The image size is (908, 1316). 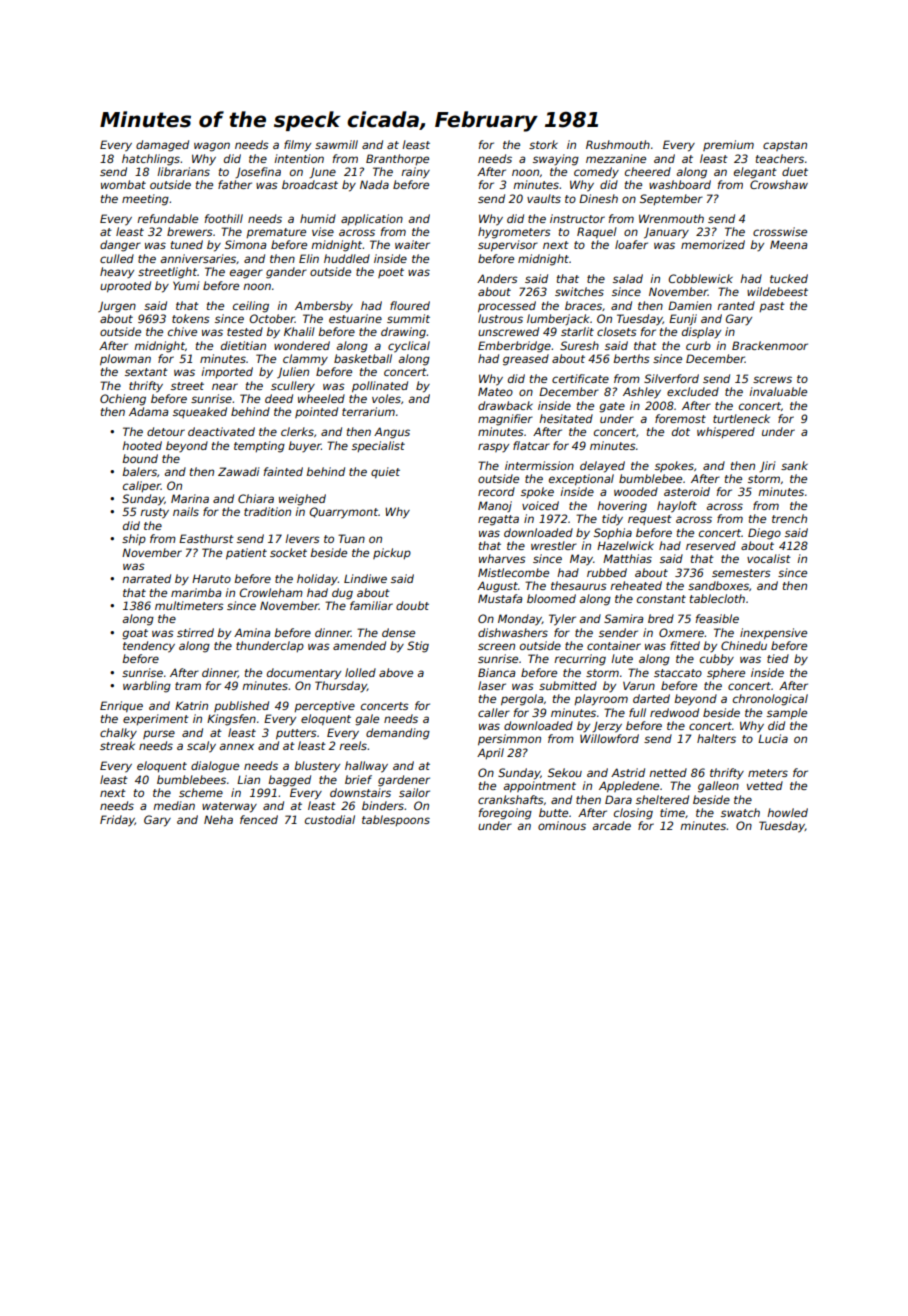 What do you see at coordinates (412, 244) in the image?
I see `waiter` at bounding box center [412, 244].
